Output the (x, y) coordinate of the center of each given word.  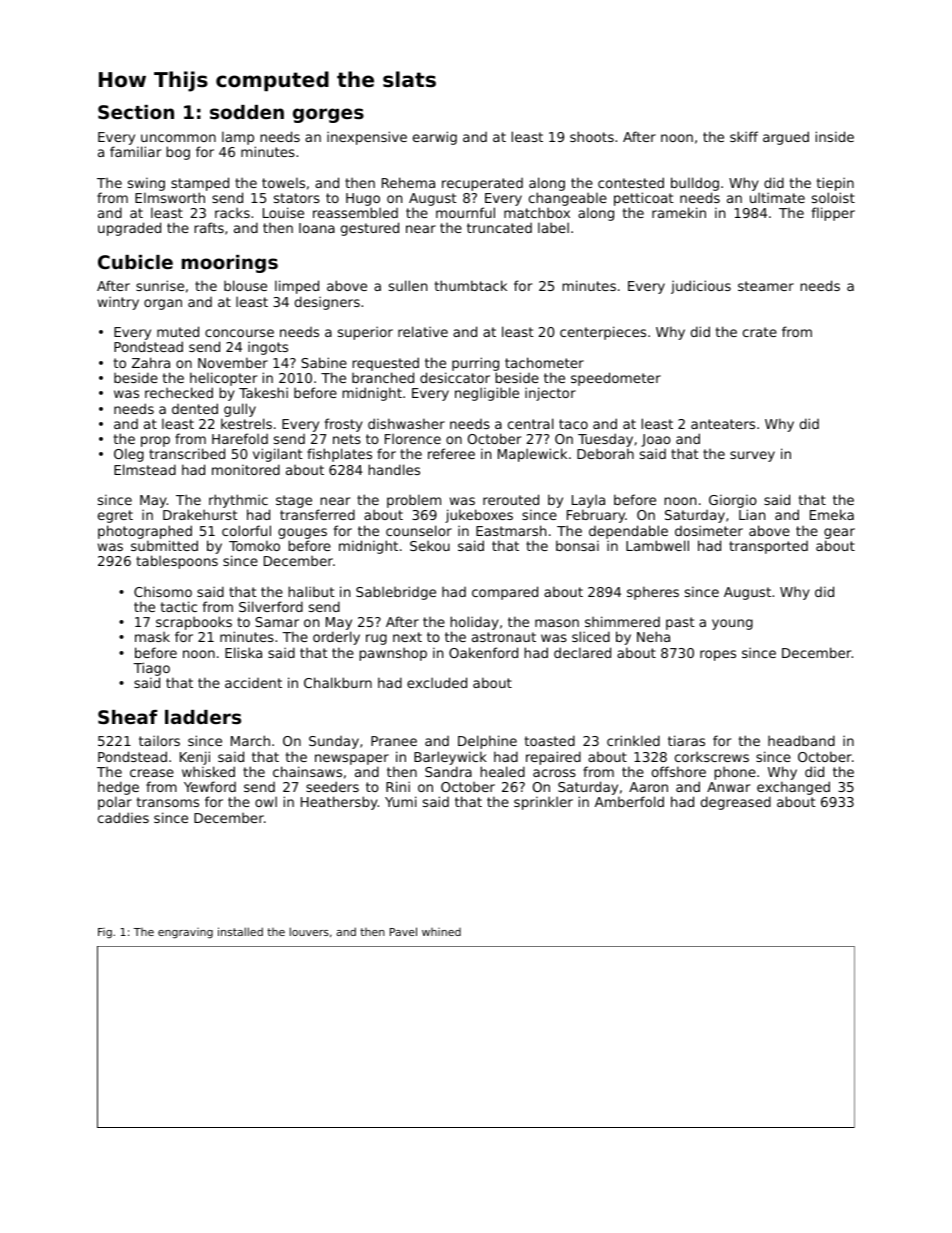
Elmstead (145, 469)
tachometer (544, 362)
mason (557, 623)
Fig (105, 933)
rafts (209, 227)
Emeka (832, 514)
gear (839, 533)
